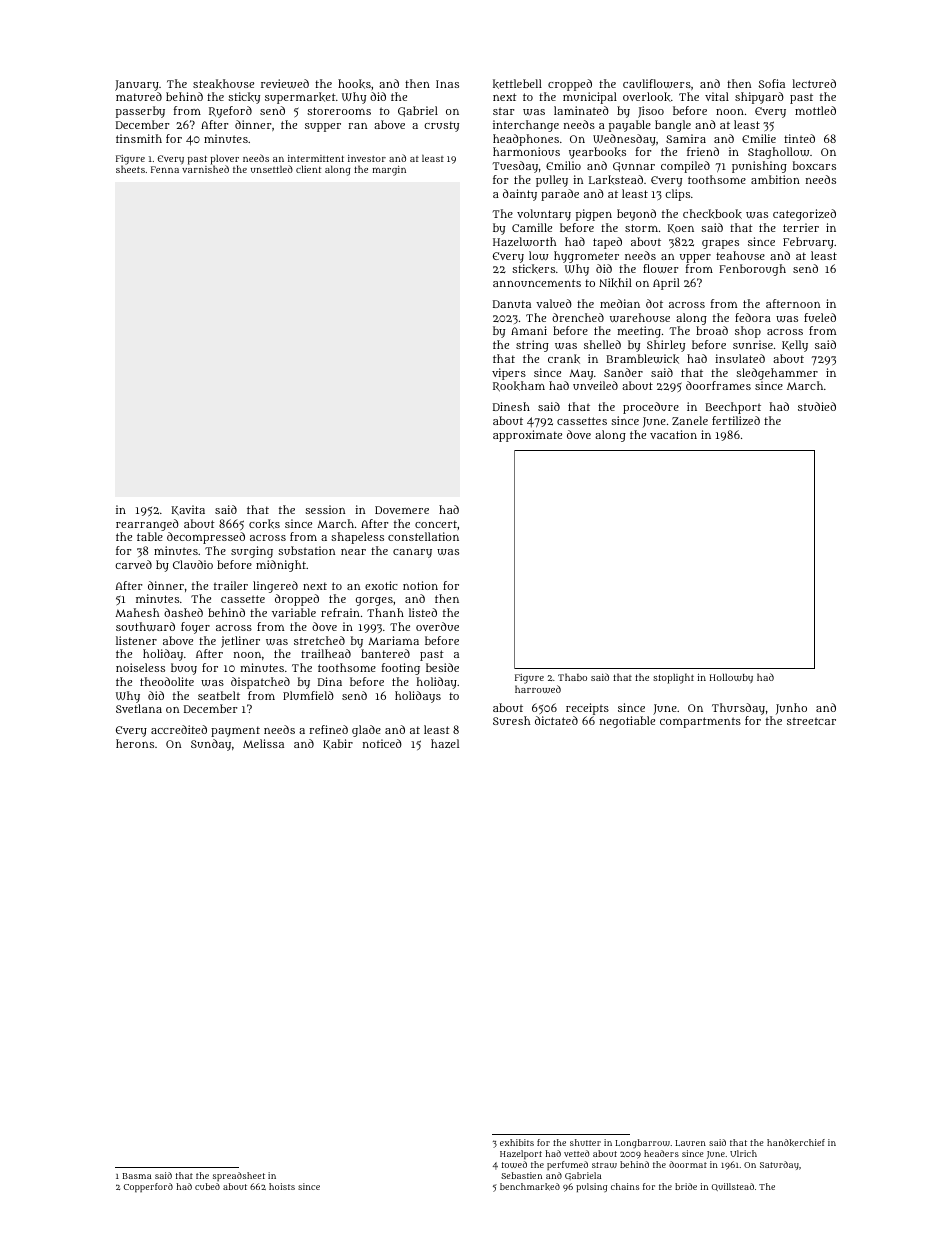 The width and height of the screenshot is (952, 1233). What do you see at coordinates (514, 1164) in the screenshot?
I see `towed` at bounding box center [514, 1164].
